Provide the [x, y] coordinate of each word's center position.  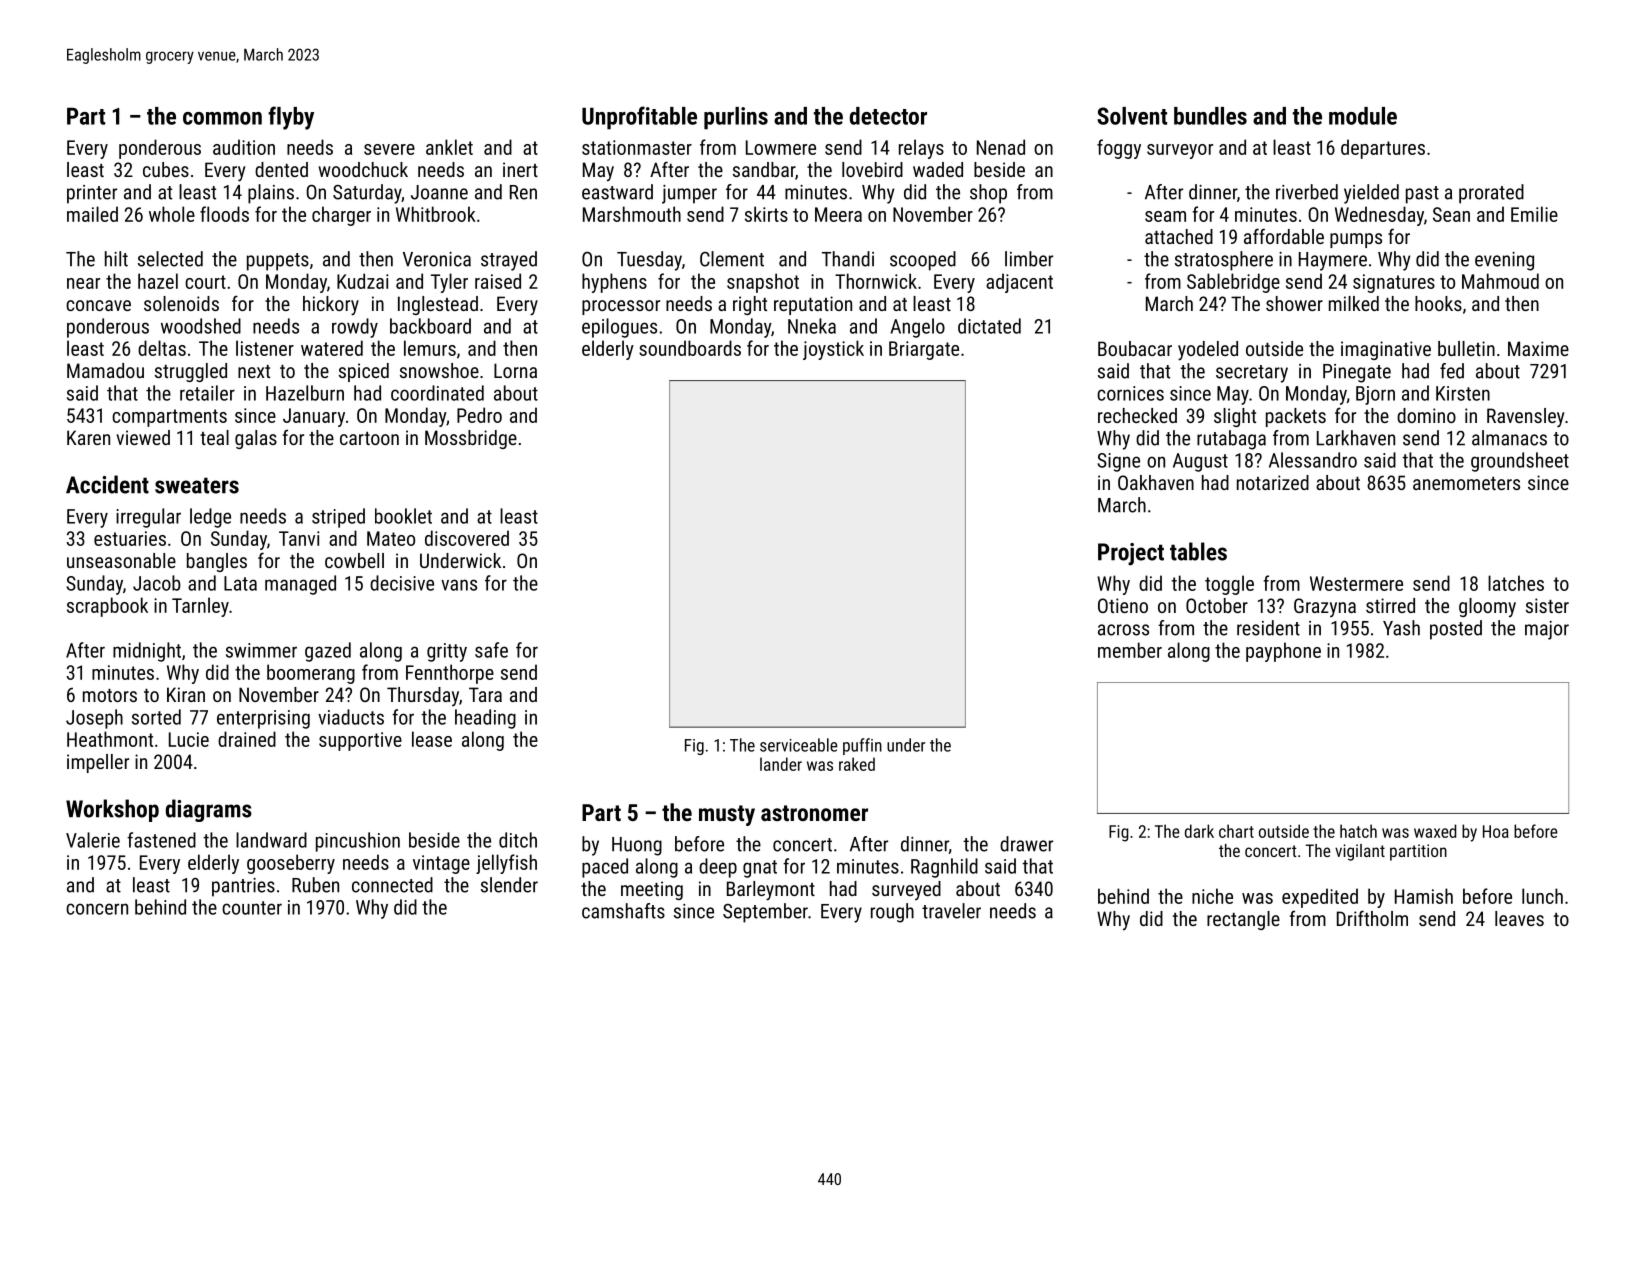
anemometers [1466, 483]
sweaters [197, 485]
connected [392, 885]
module [1363, 116]
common [222, 118]
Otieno [1123, 605]
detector [888, 116]
